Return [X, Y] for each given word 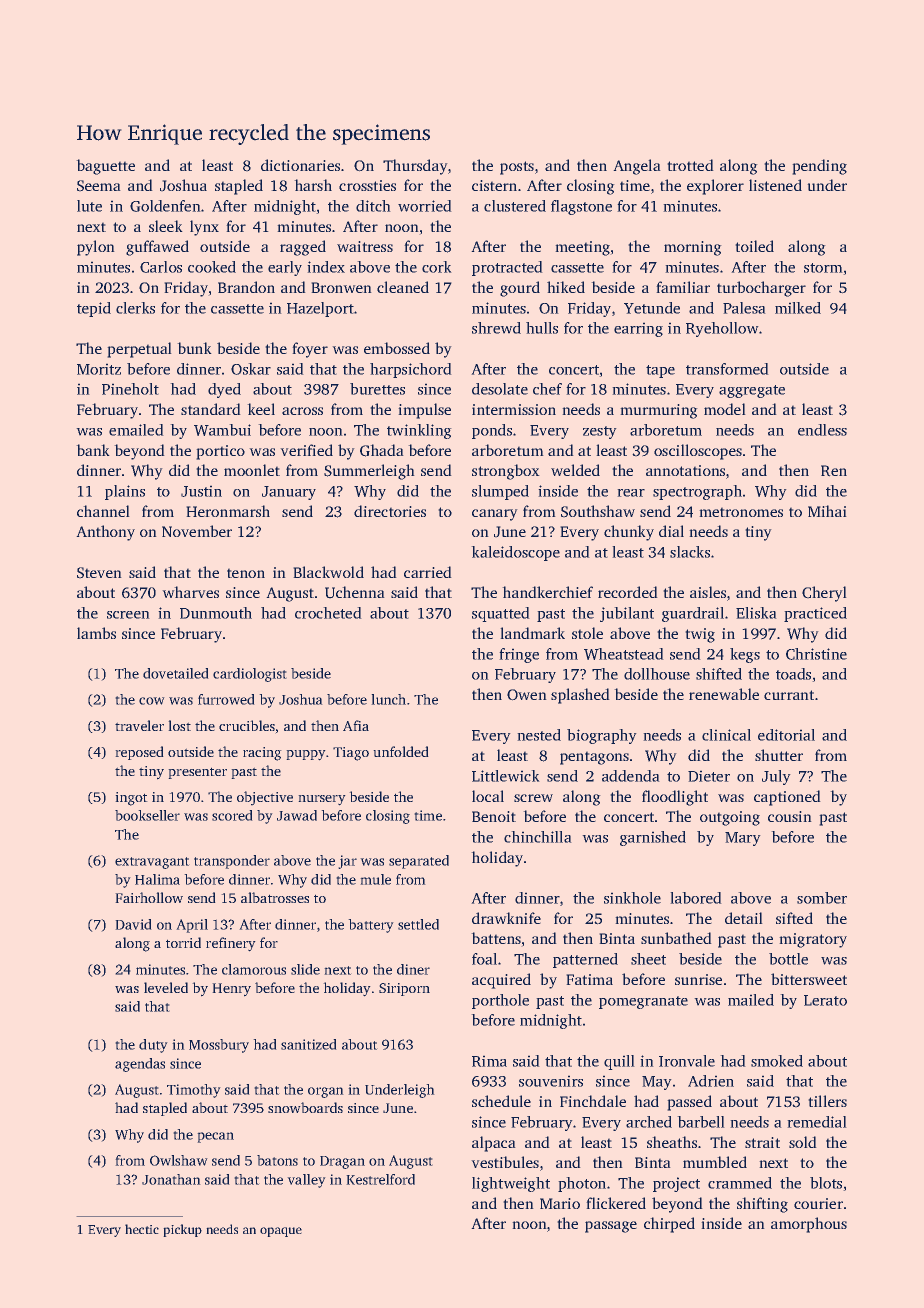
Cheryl [824, 594]
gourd [520, 289]
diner [413, 969]
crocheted [328, 613]
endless [822, 430]
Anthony [105, 533]
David [133, 924]
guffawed [157, 248]
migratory [813, 940]
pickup [182, 1230]
